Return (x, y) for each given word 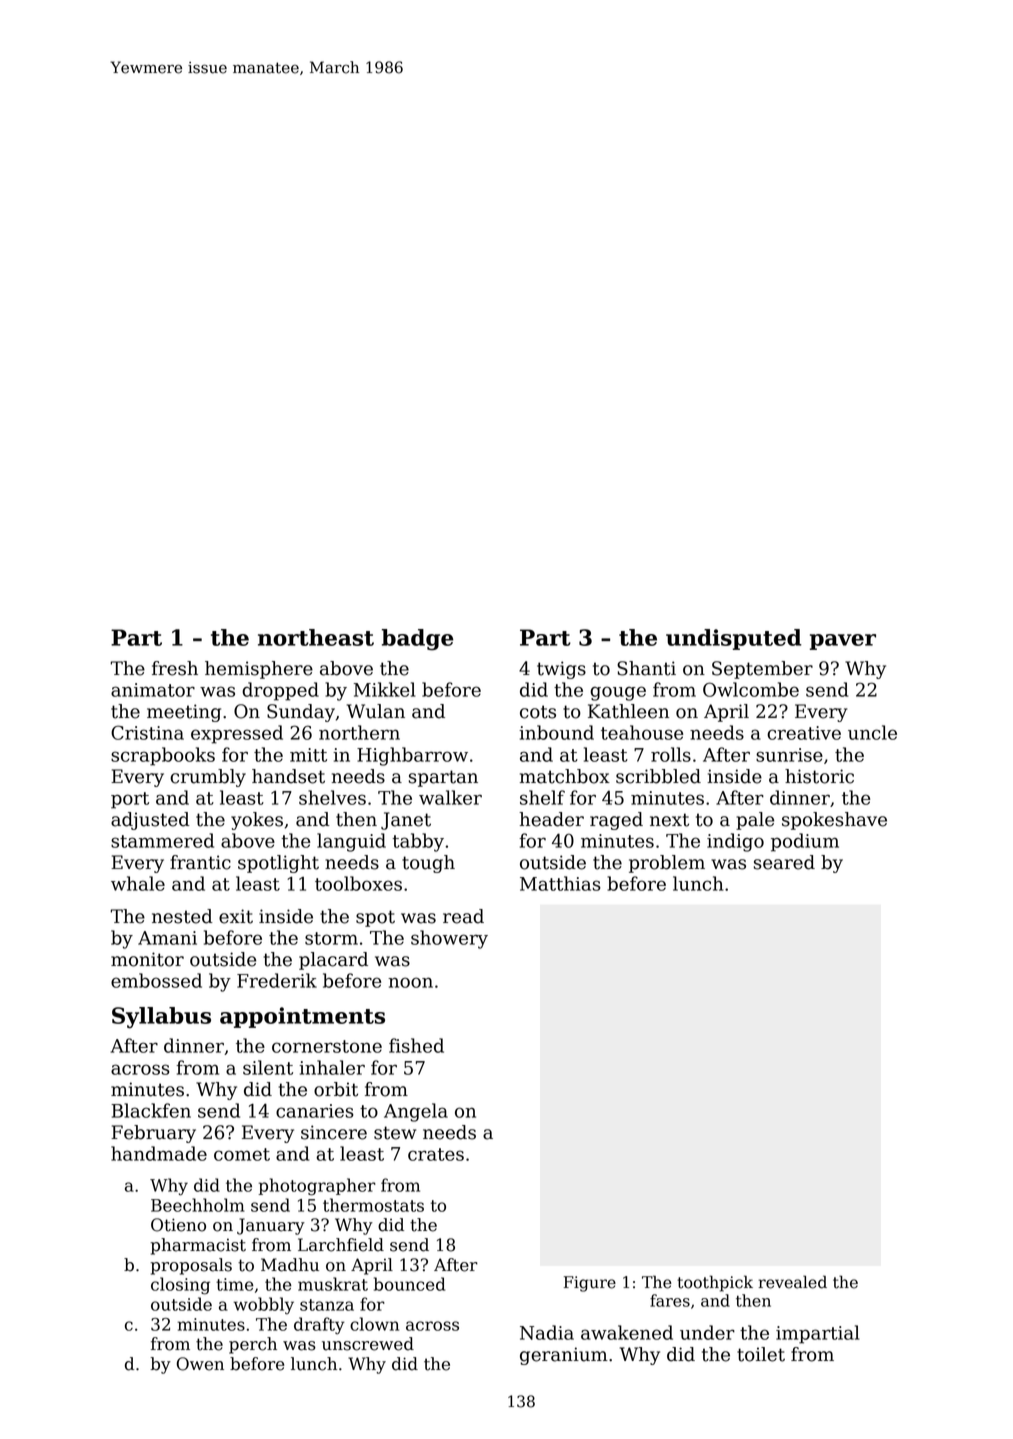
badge (417, 640)
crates (436, 1154)
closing (180, 1286)
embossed (156, 980)
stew (395, 1133)
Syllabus (161, 1018)
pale (755, 821)
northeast (316, 637)
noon (410, 982)
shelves (332, 797)
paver (843, 642)
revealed (793, 1282)
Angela (416, 1112)
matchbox (565, 776)
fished (416, 1045)
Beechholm (198, 1205)
